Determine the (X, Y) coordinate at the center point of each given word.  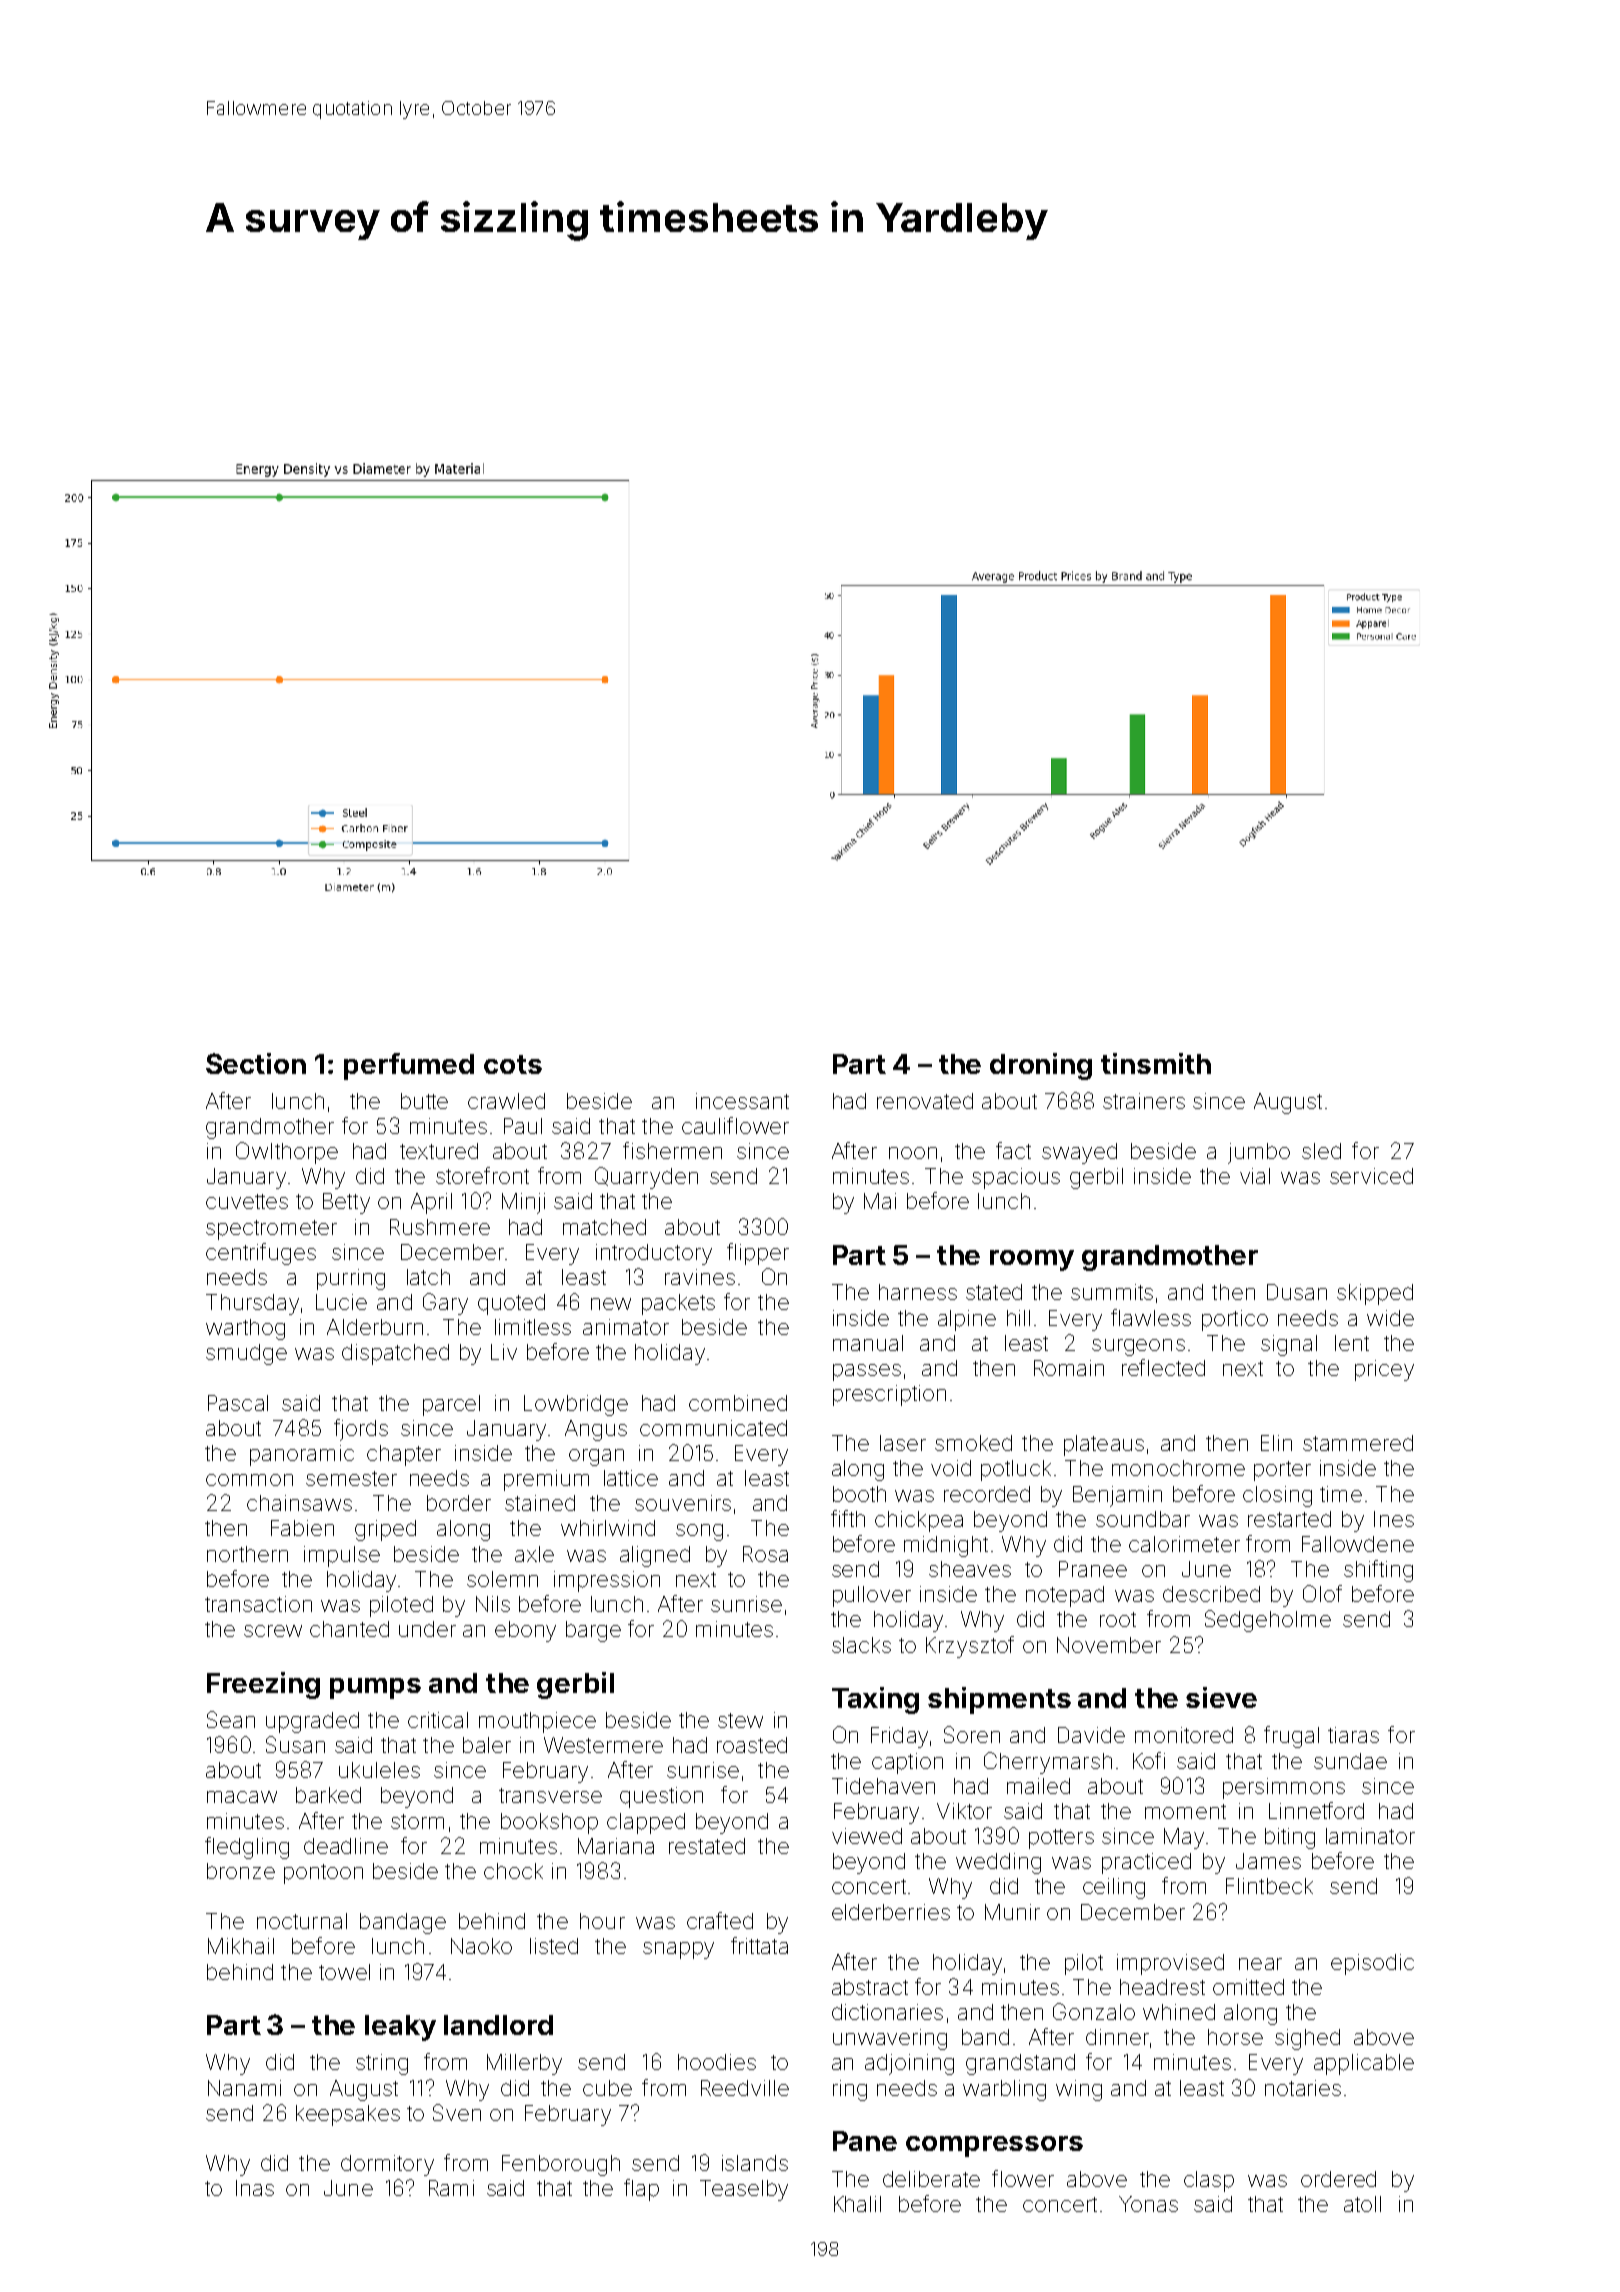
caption (907, 1763)
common (249, 1480)
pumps (375, 1688)
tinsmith (1156, 1063)
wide (1390, 1318)
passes (867, 1372)
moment (1185, 1811)
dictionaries (887, 2012)
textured (439, 1151)
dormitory (387, 2165)
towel (344, 1972)
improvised (1170, 1964)
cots (513, 1064)
